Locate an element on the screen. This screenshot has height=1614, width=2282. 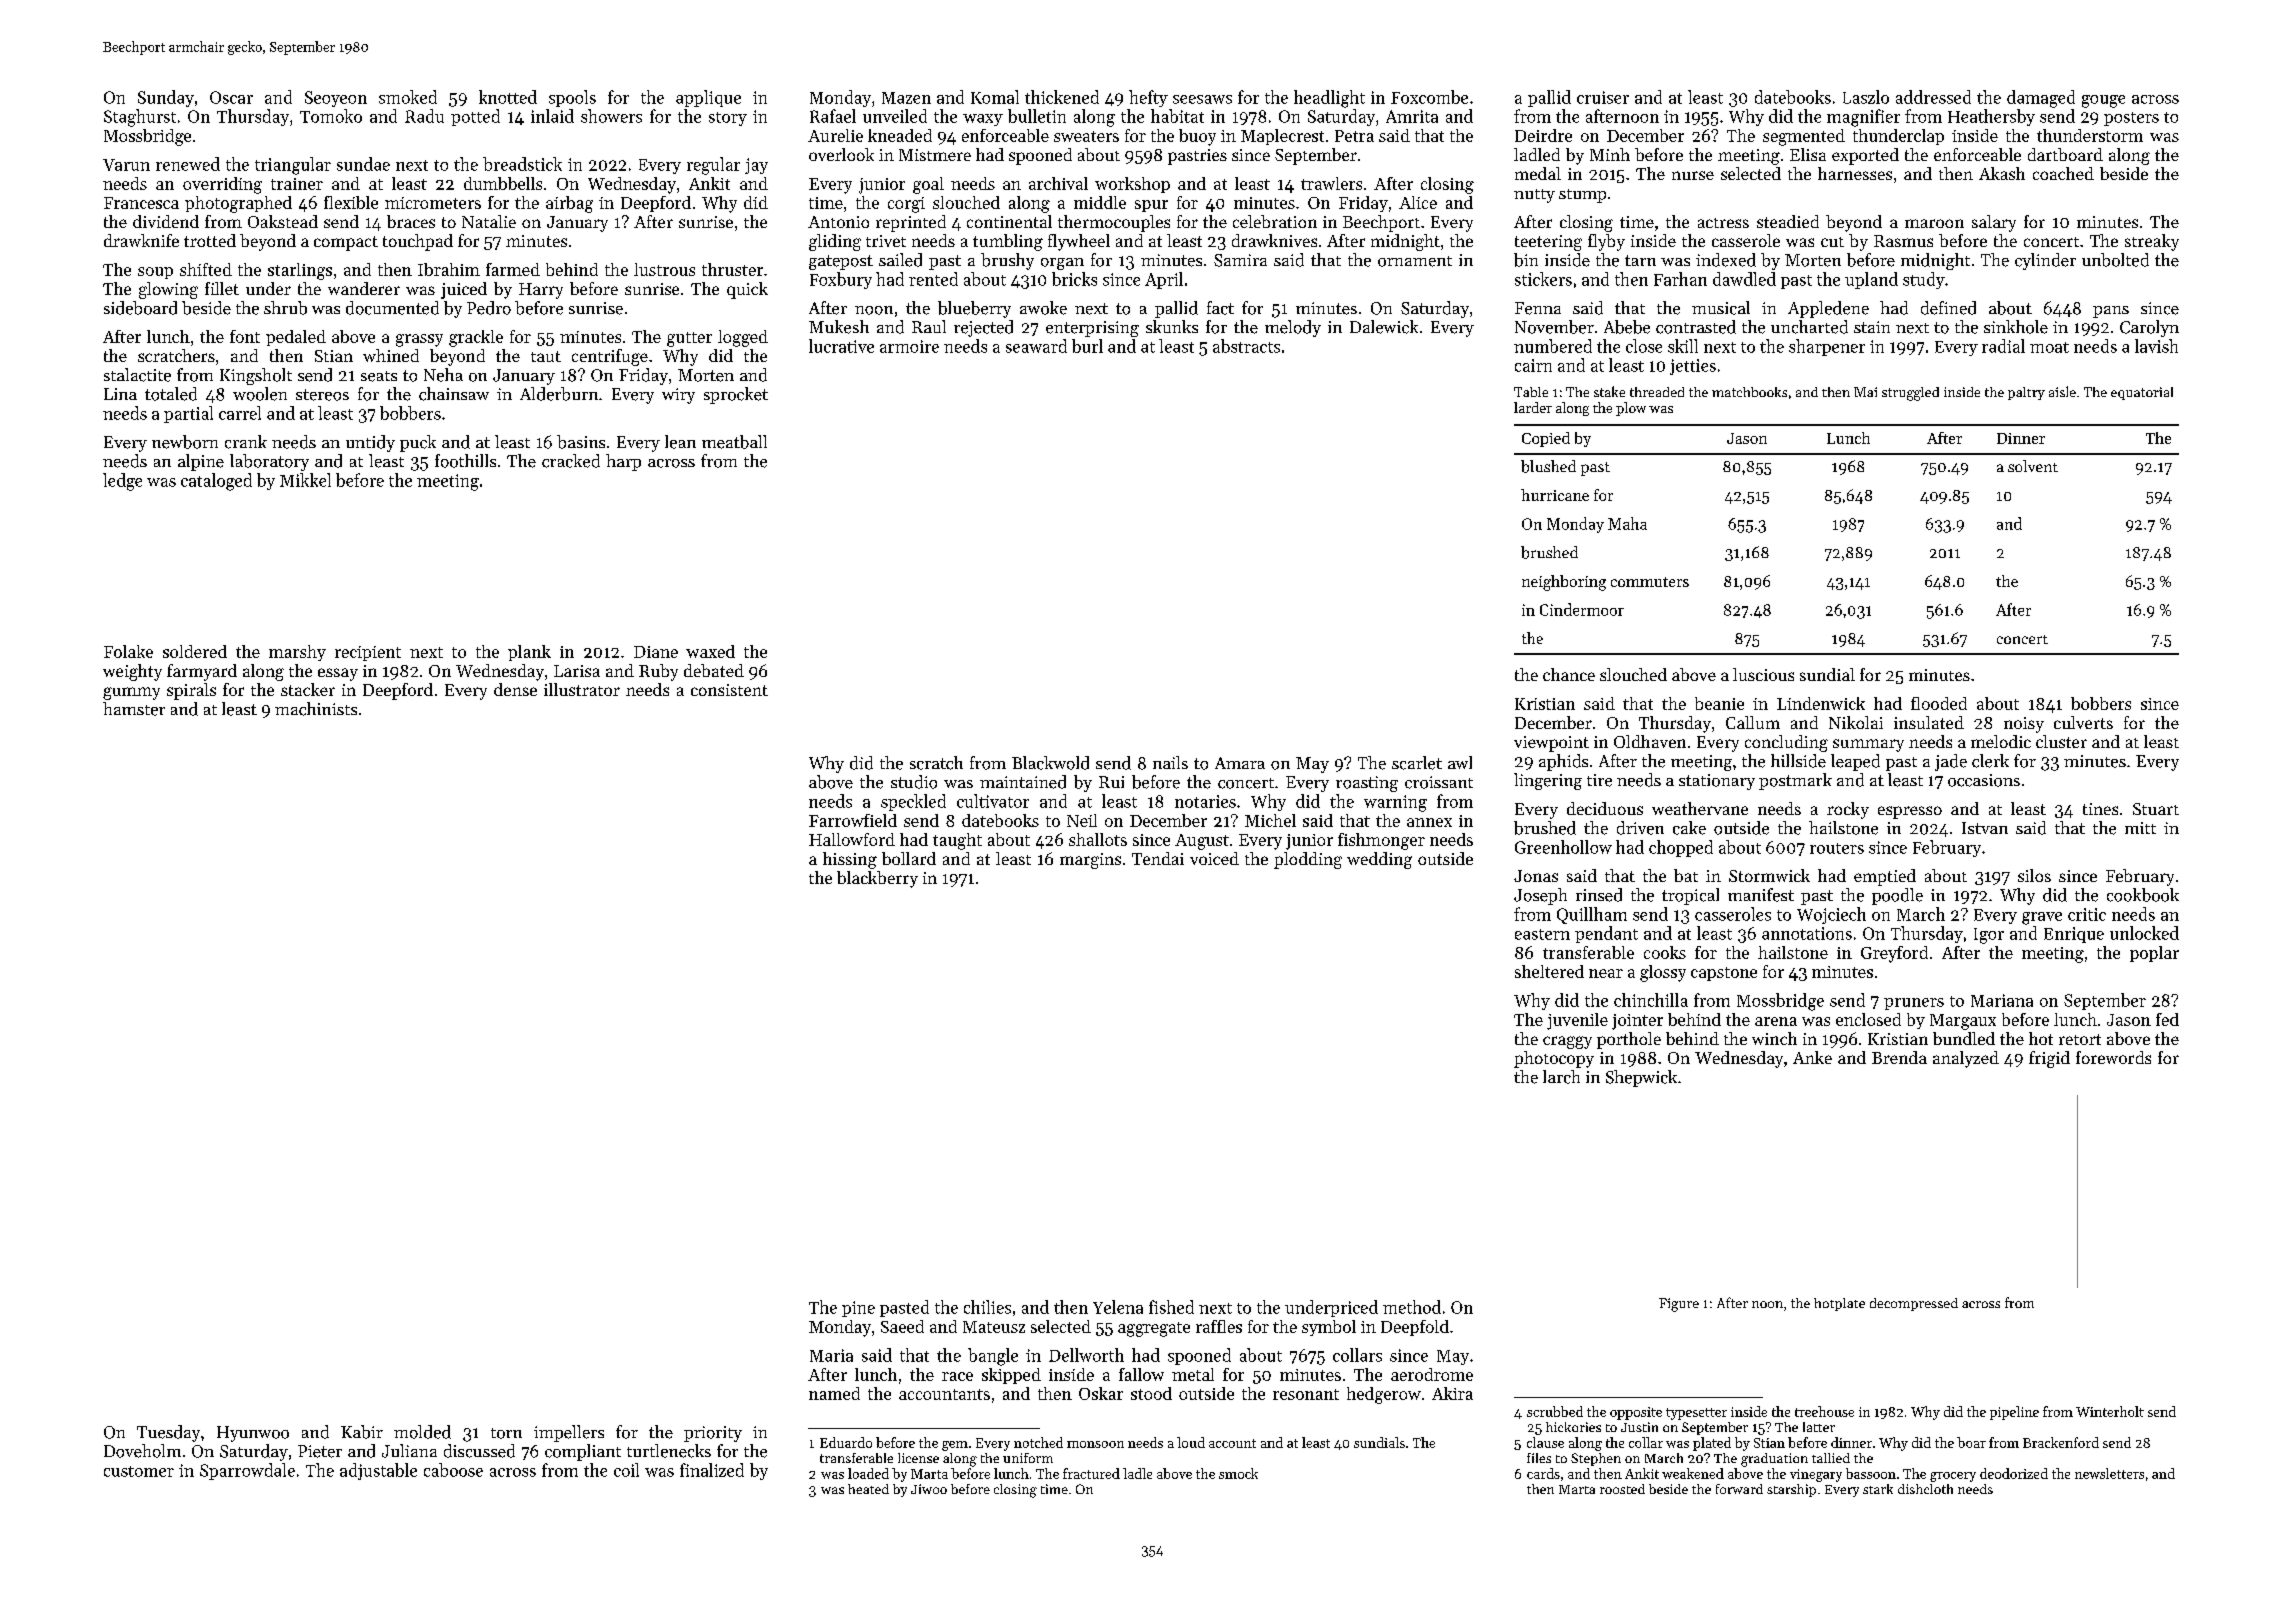
smoked is located at coordinates (408, 97).
